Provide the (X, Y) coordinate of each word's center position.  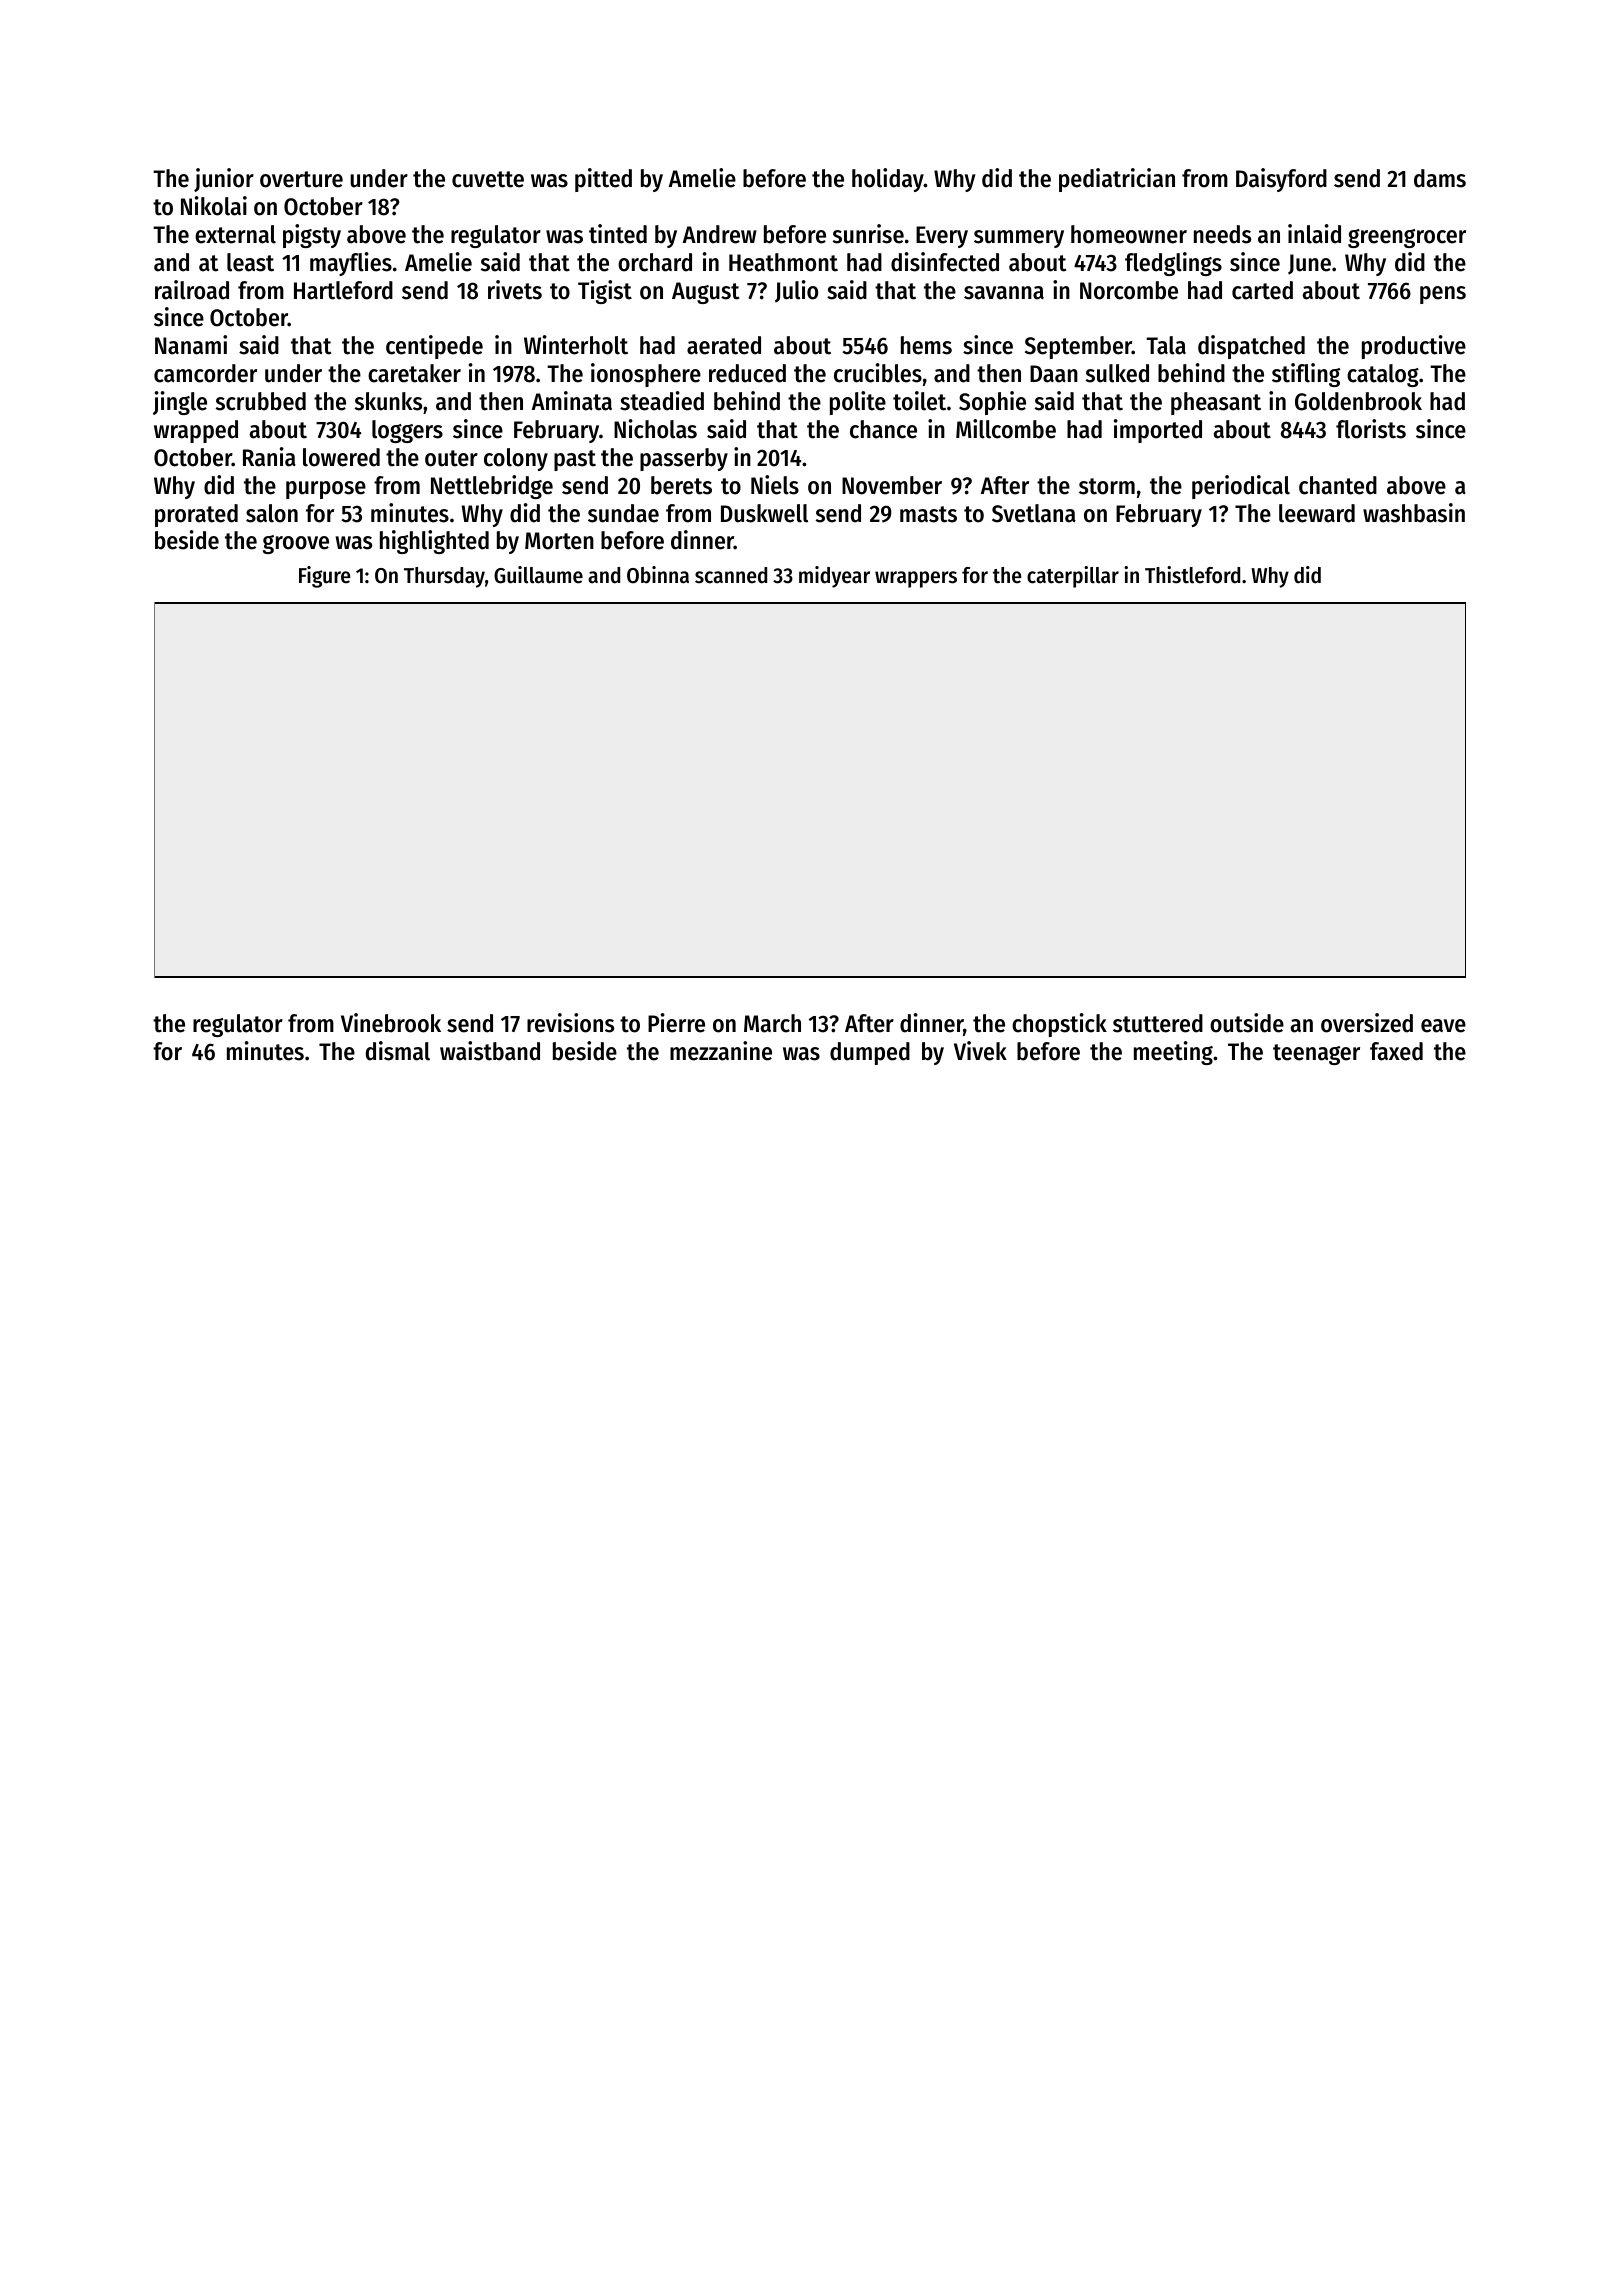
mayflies (351, 264)
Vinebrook (391, 1023)
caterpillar (1073, 577)
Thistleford (1192, 575)
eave (1443, 1026)
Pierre (676, 1023)
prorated (196, 515)
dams (1440, 178)
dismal (398, 1051)
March (772, 1023)
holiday (888, 180)
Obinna (658, 575)
